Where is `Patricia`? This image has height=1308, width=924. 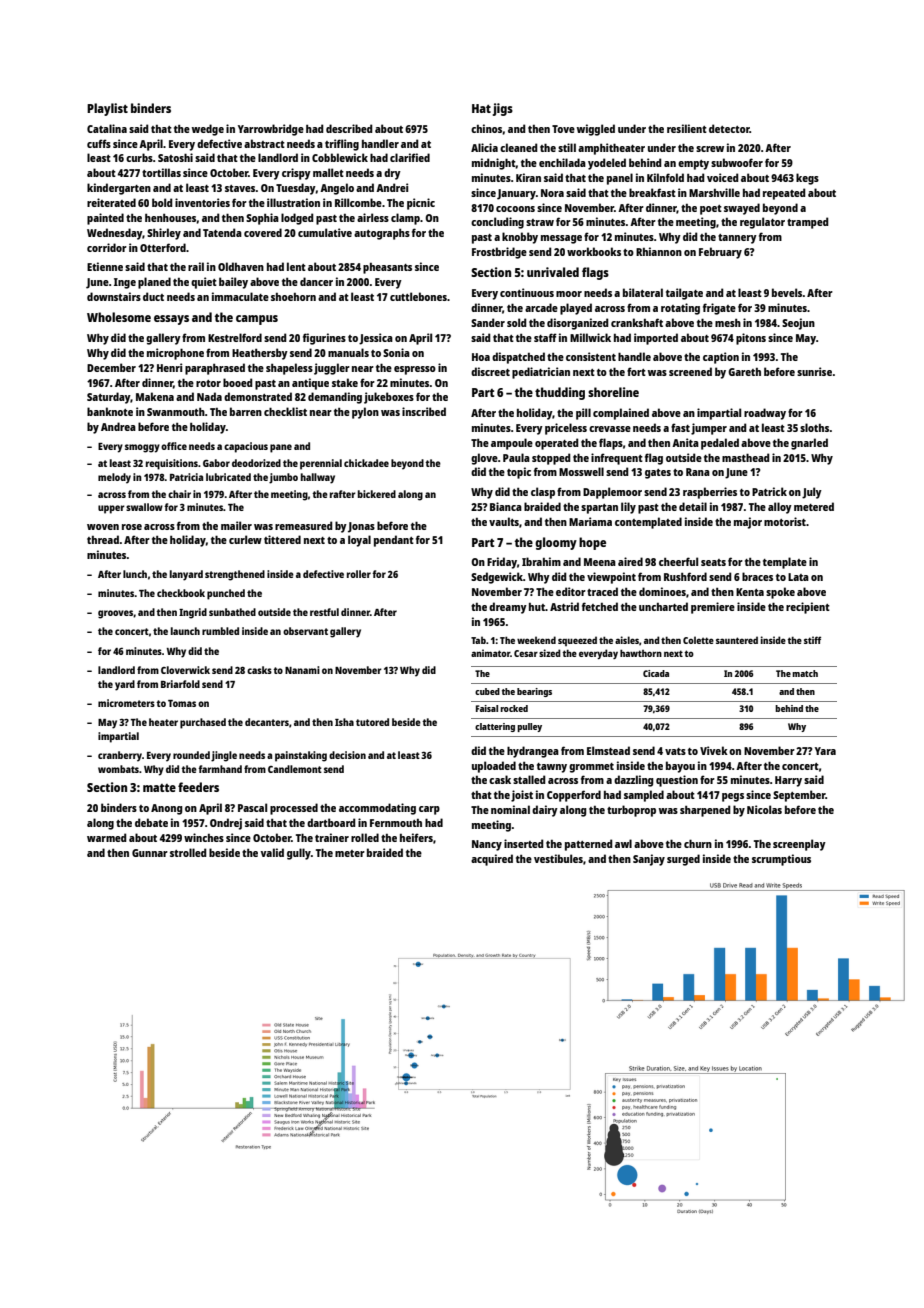
Patricia is located at coordinates (186, 477).
